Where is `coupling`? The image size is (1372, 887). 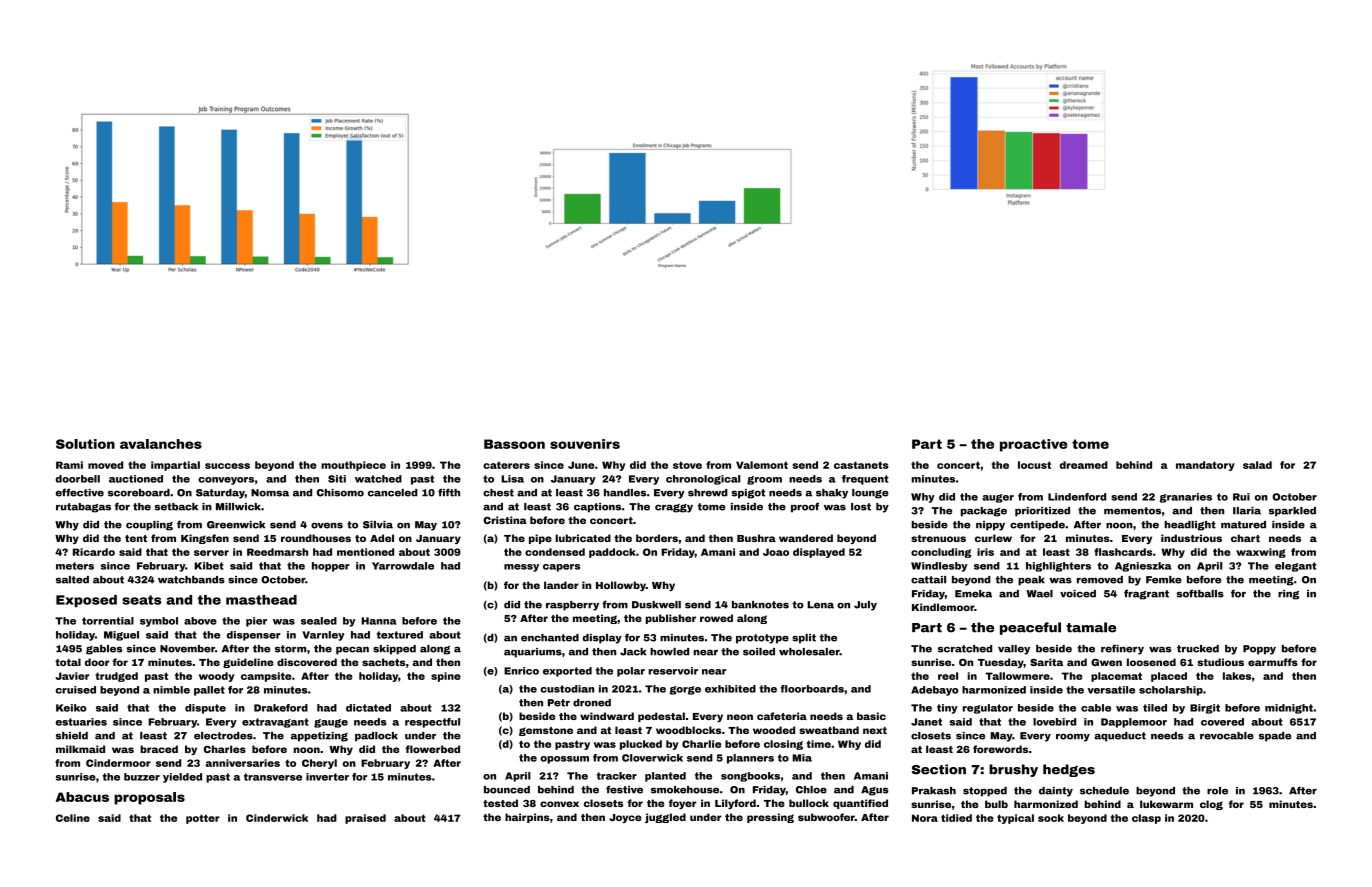
coupling is located at coordinates (149, 526).
